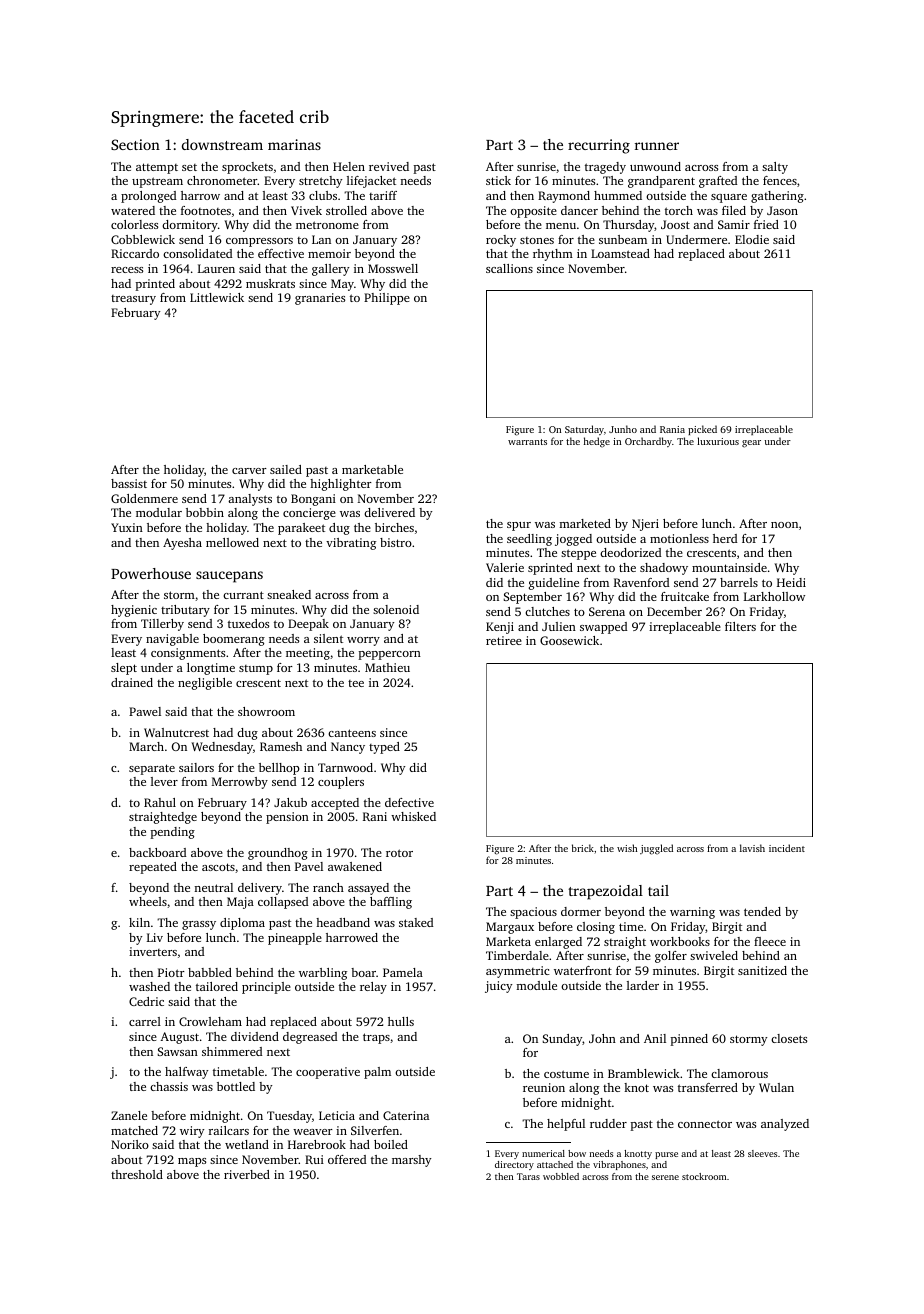  What do you see at coordinates (129, 483) in the screenshot?
I see `bassist` at bounding box center [129, 483].
